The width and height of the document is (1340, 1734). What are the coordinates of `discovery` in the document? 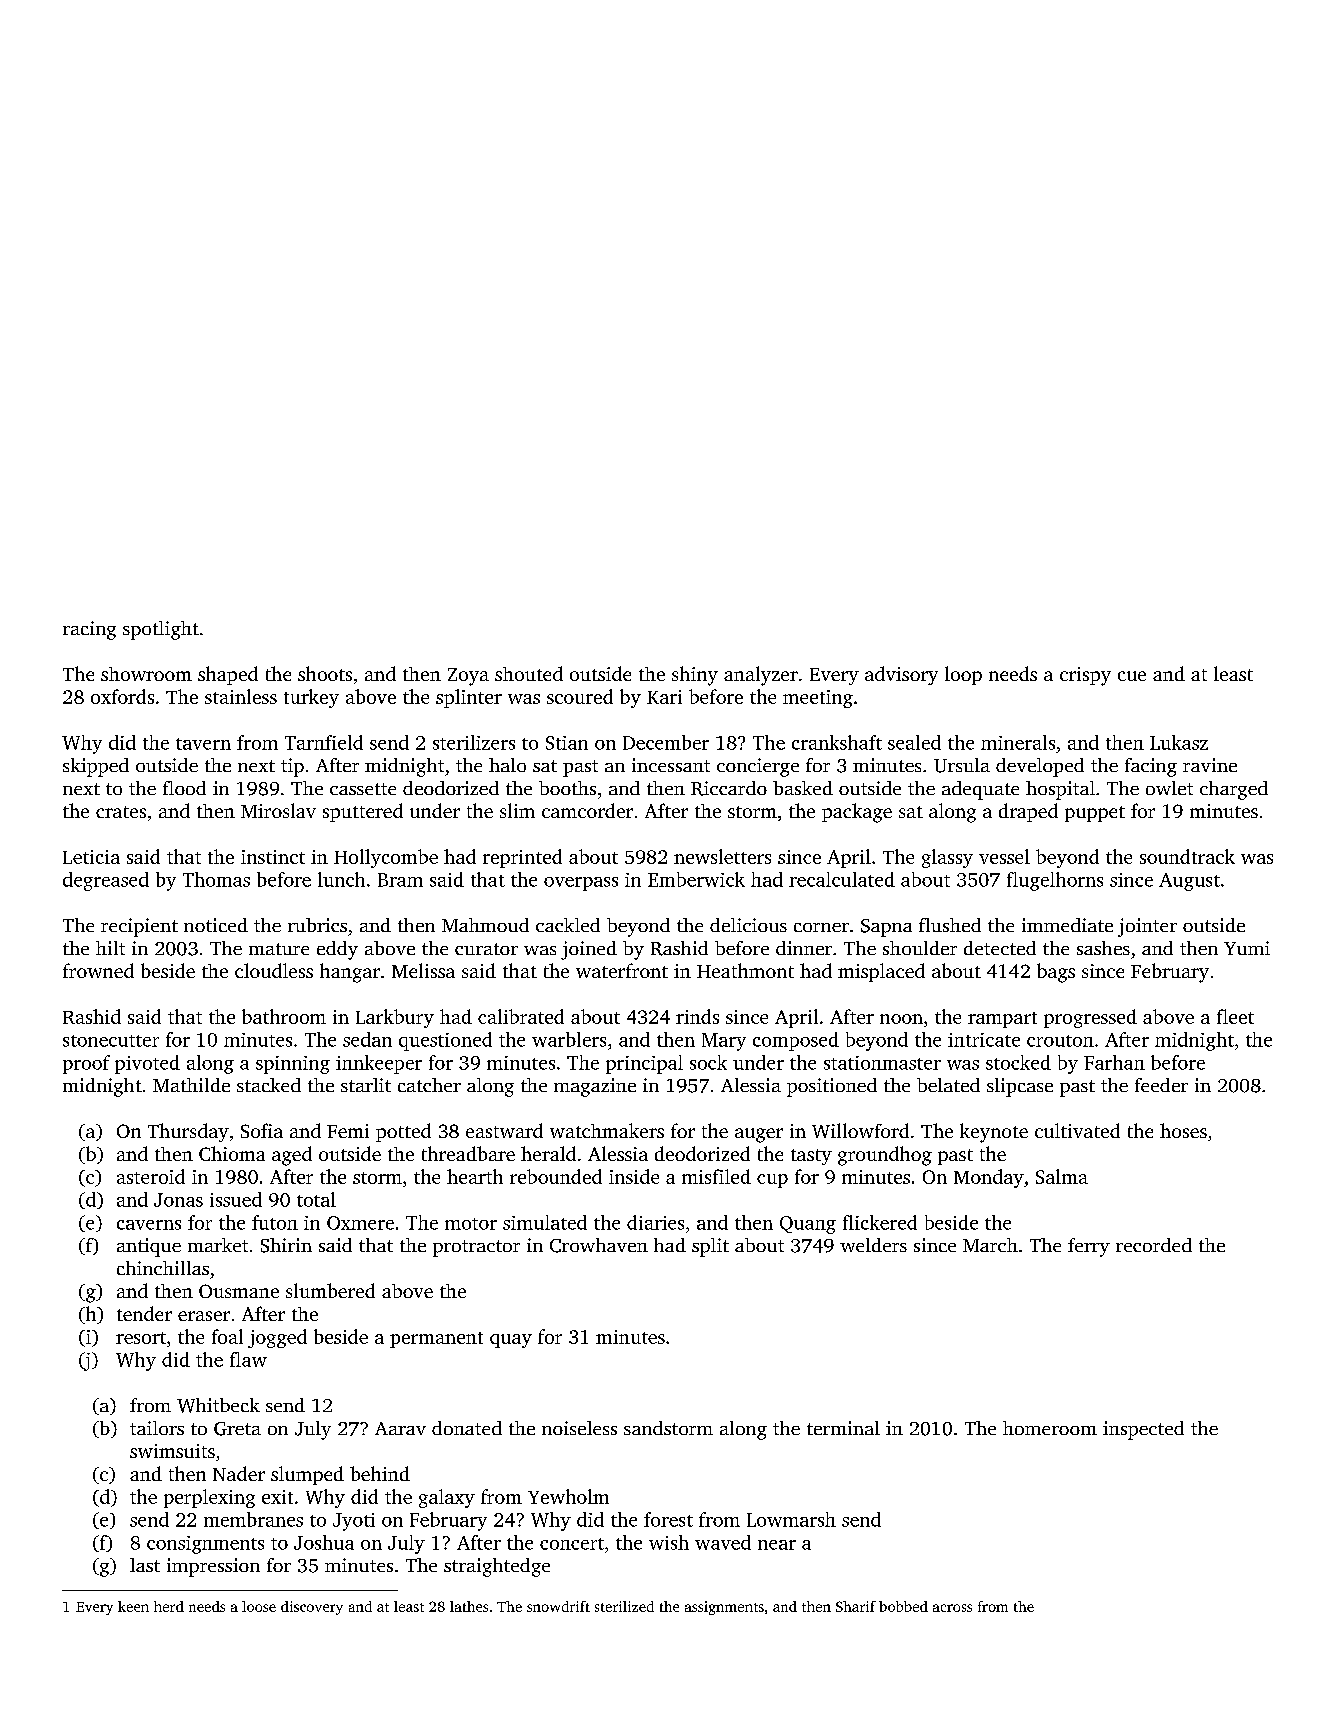 It's located at (312, 1608).
